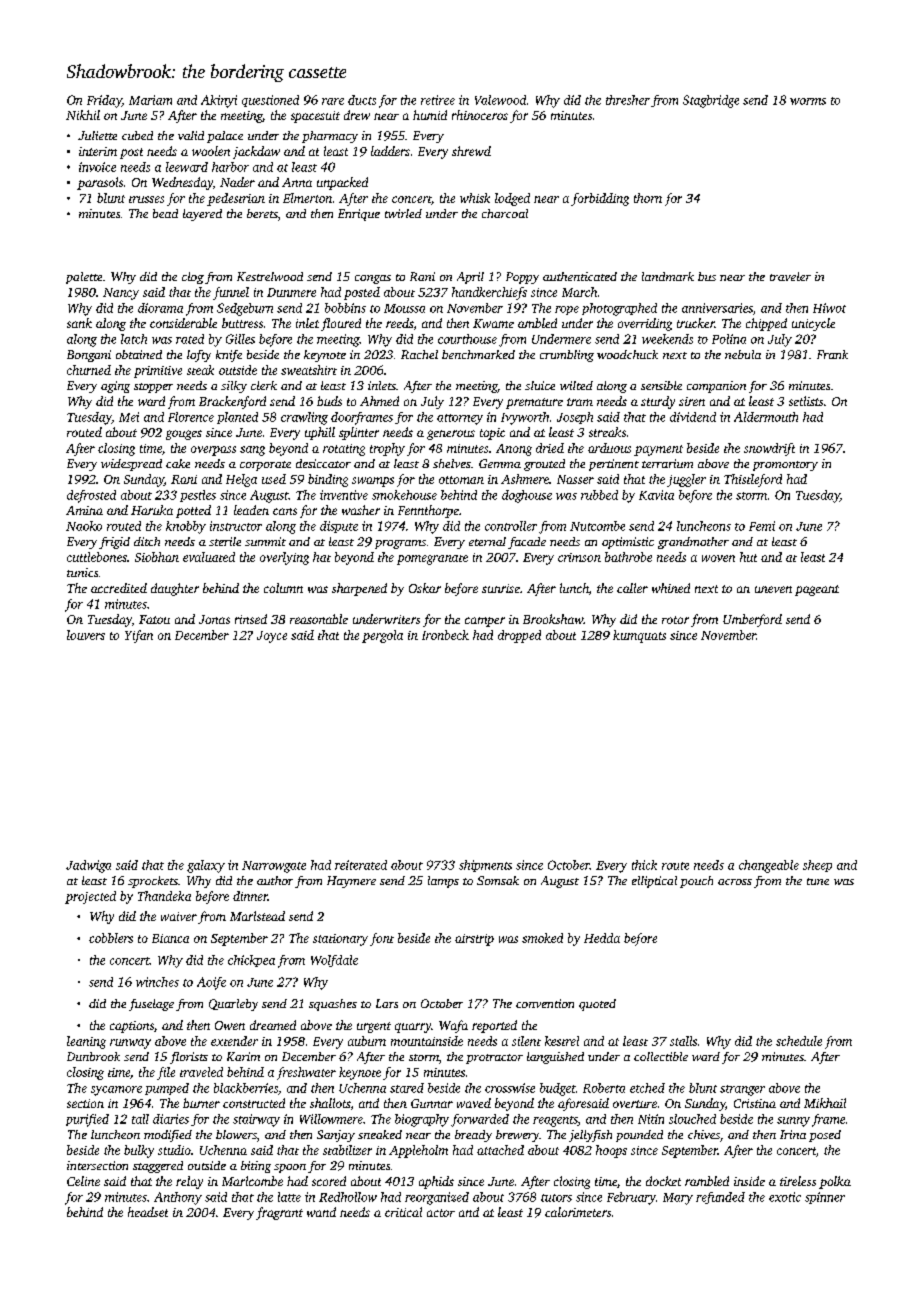  What do you see at coordinates (139, 636) in the screenshot?
I see `Yifan` at bounding box center [139, 636].
